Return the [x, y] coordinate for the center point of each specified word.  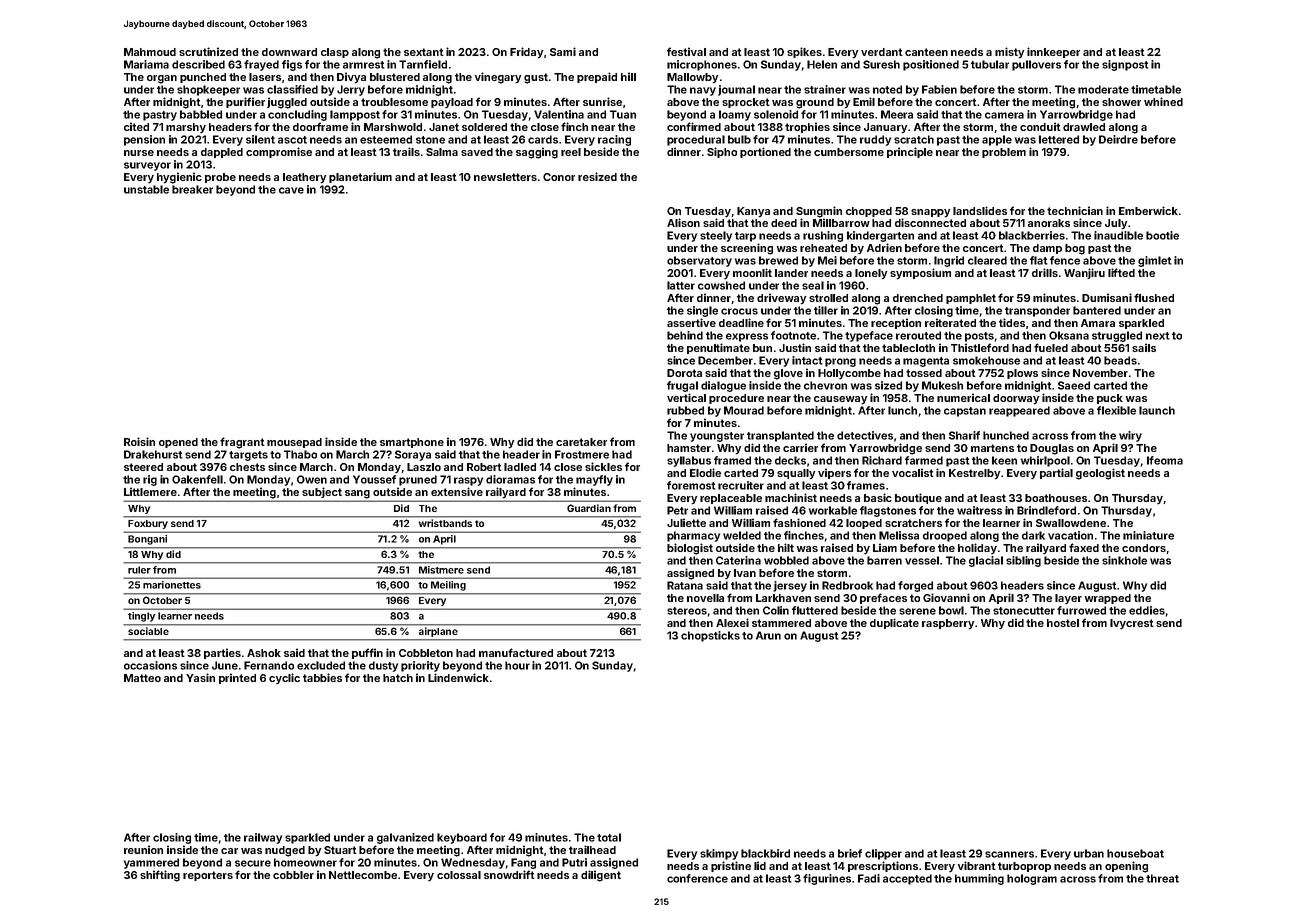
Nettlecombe [363, 875]
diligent [601, 876]
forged [915, 586]
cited [136, 126]
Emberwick [1148, 210]
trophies [807, 127]
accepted [907, 879]
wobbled [786, 560]
